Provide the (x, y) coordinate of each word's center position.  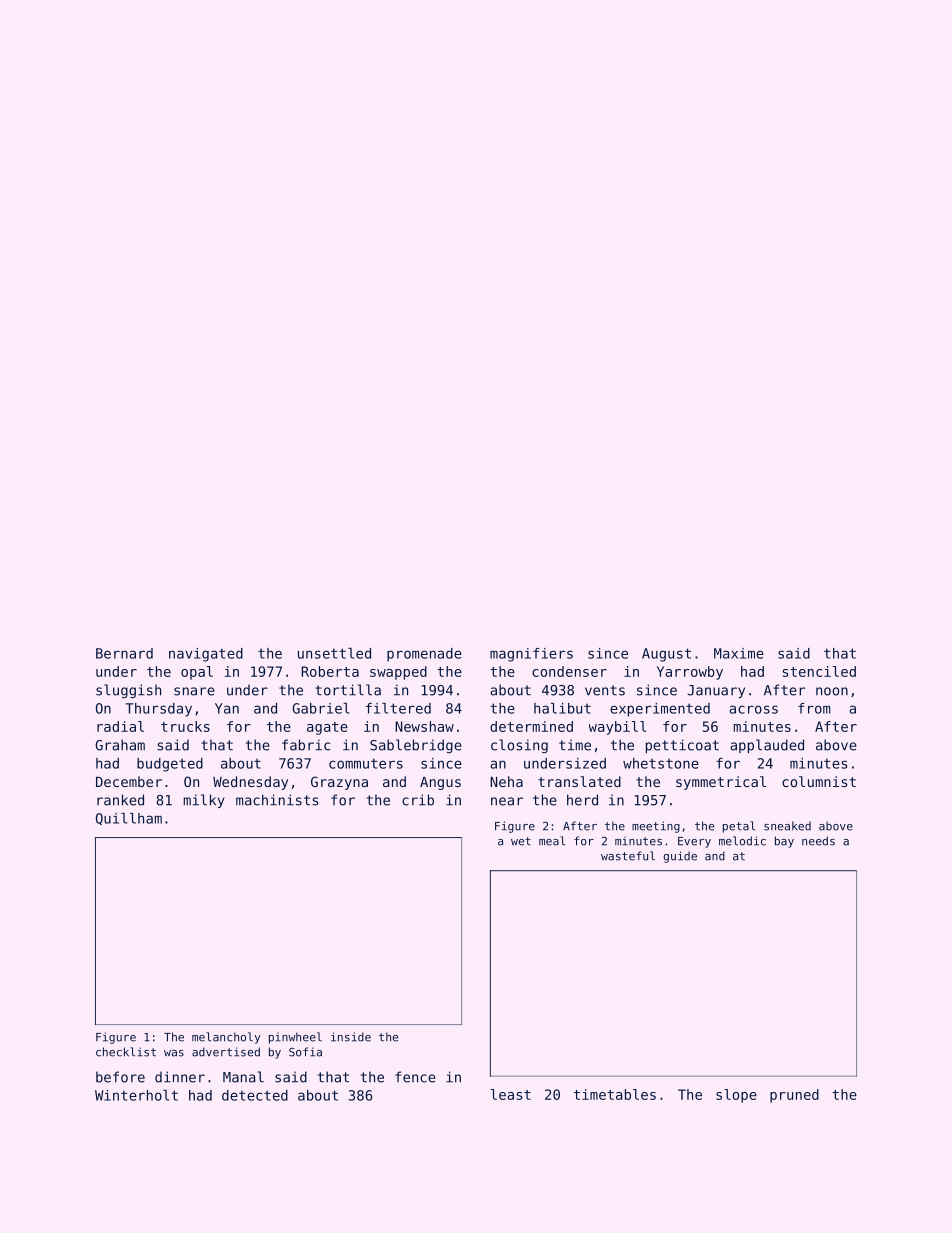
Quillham (129, 819)
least (511, 1094)
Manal (243, 1077)
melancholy (226, 1038)
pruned (794, 1096)
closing (519, 746)
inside (351, 1037)
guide (680, 857)
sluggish (128, 691)
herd (582, 800)
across (753, 709)
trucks (185, 726)
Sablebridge (416, 746)
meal (552, 841)
